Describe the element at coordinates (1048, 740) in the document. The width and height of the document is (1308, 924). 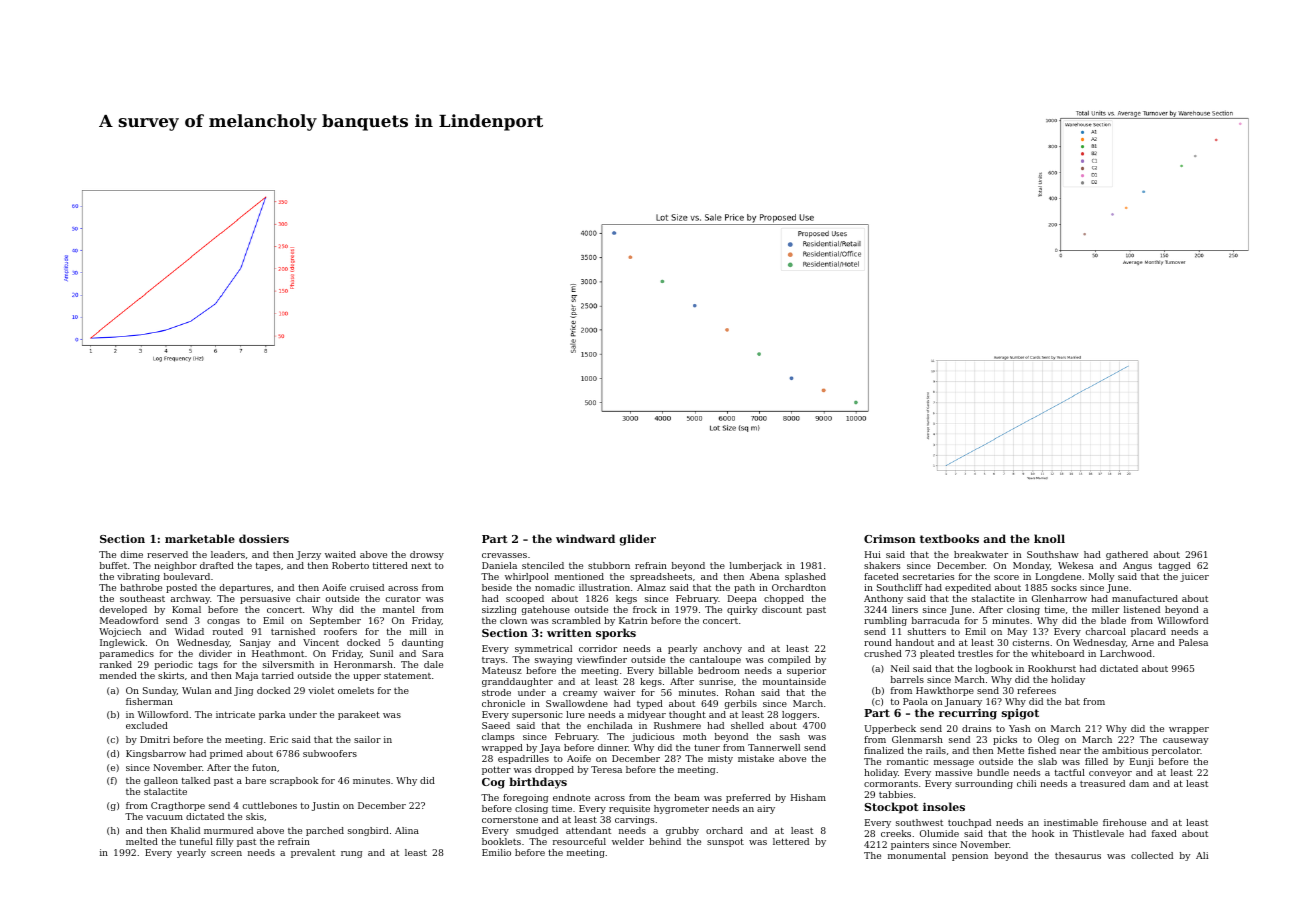
I see `Oleg` at that location.
